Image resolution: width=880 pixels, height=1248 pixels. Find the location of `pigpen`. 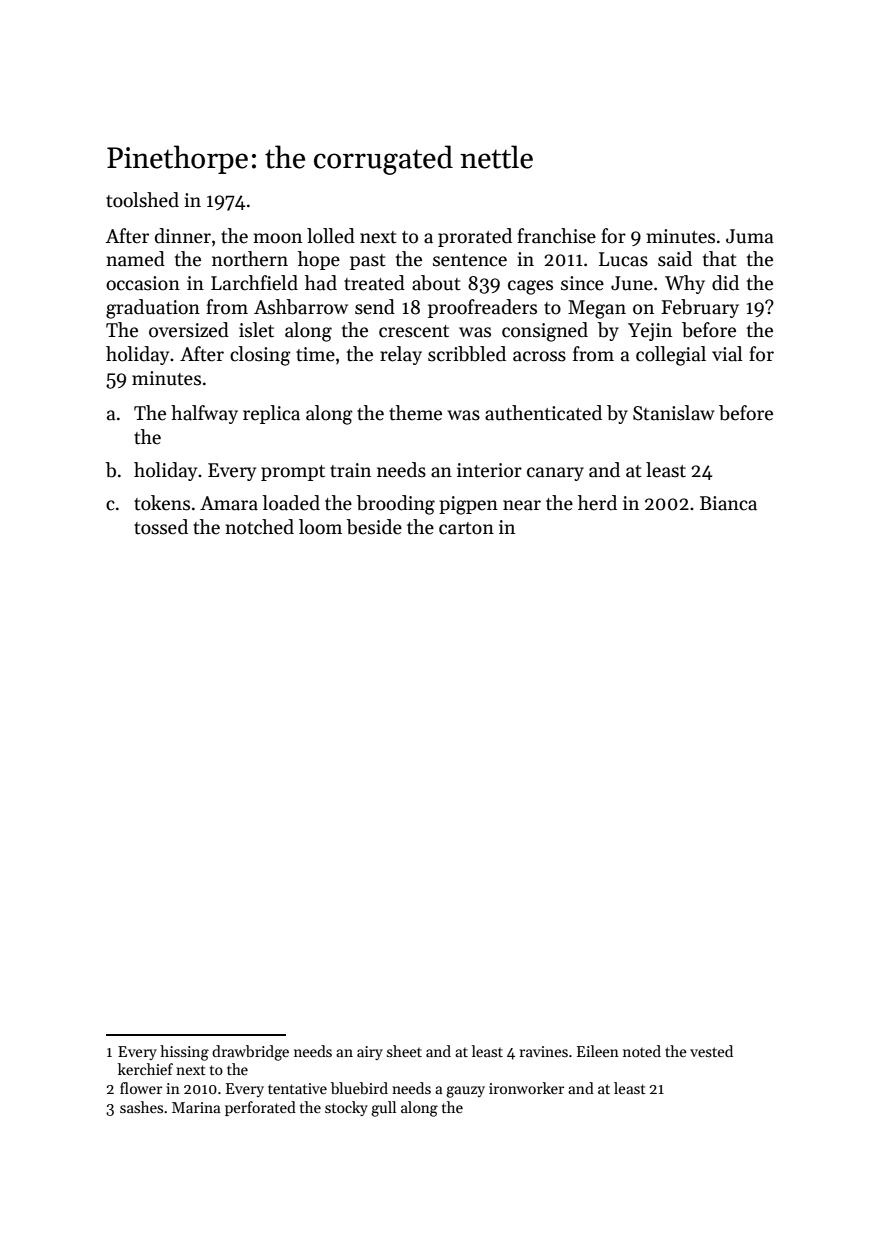

pigpen is located at coordinates (468, 505).
